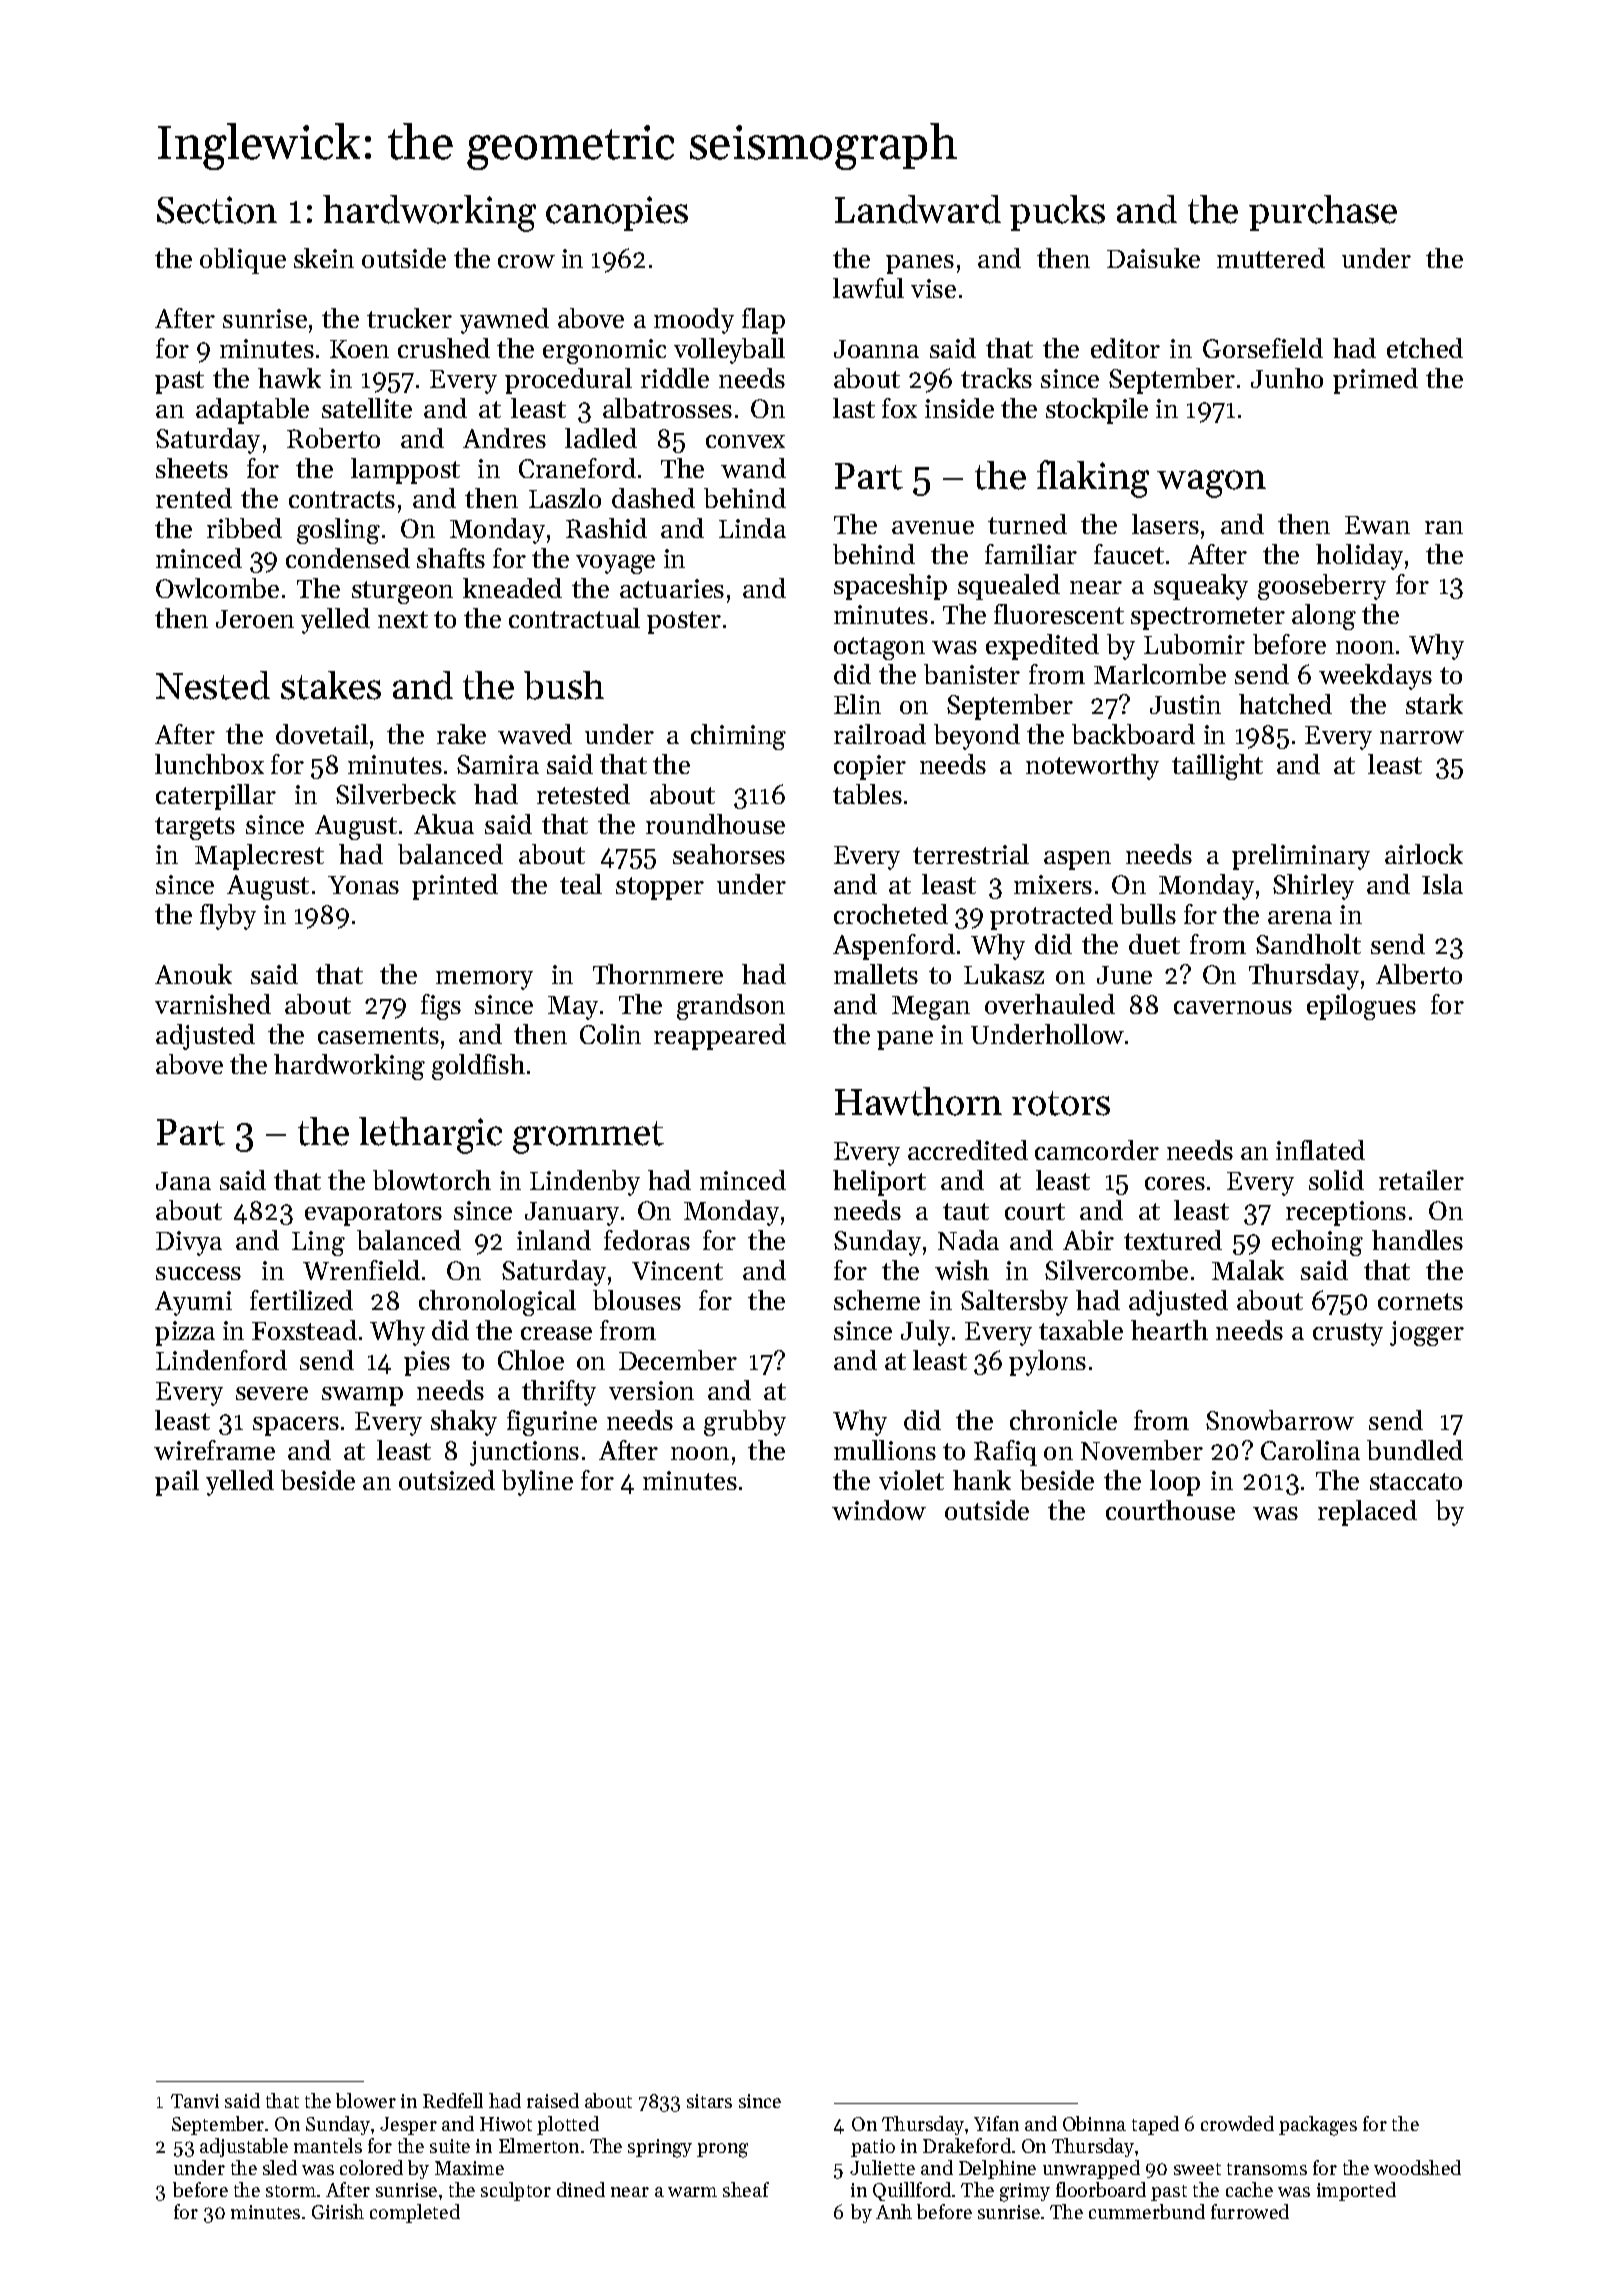  I want to click on cores, so click(1175, 1183).
